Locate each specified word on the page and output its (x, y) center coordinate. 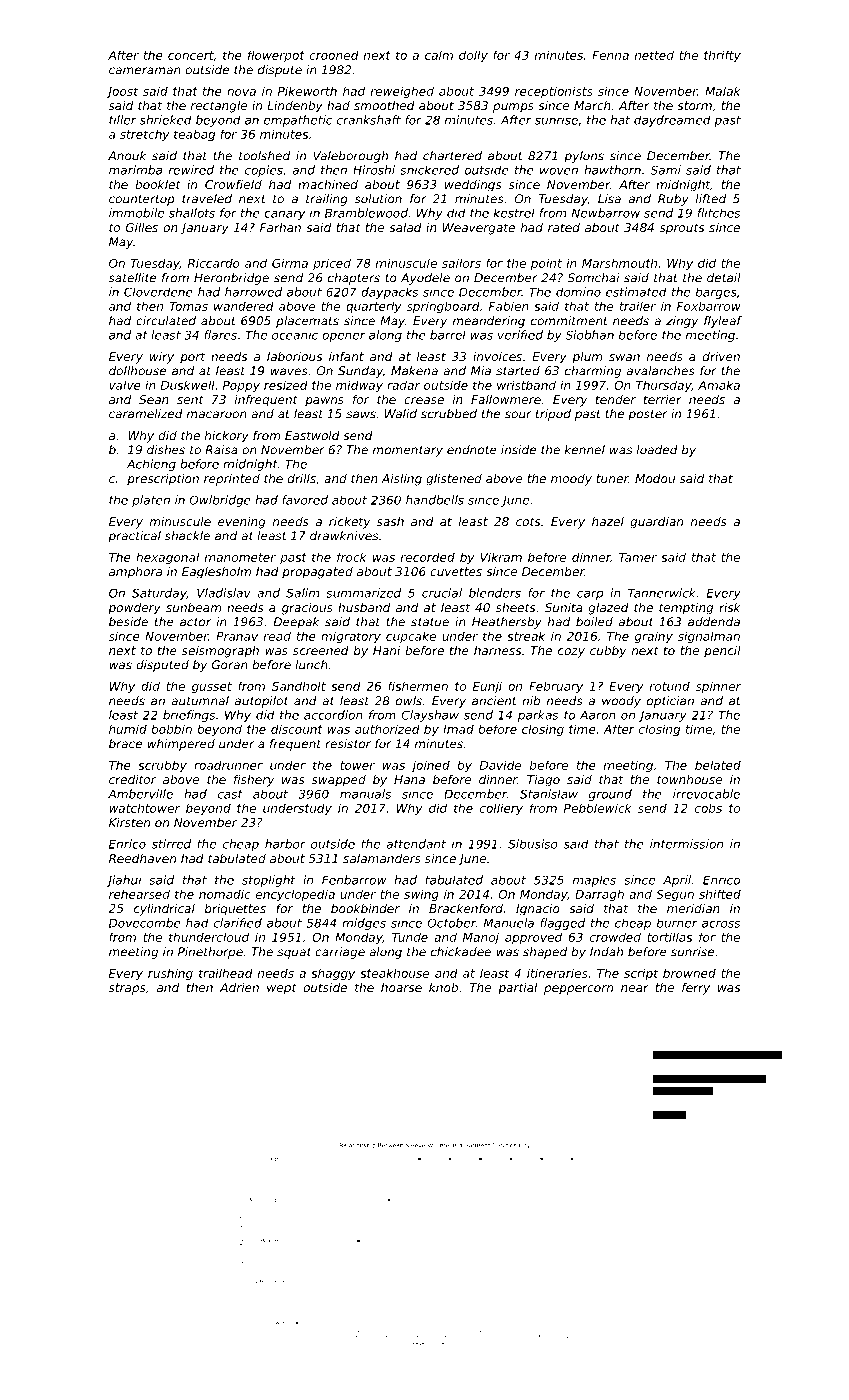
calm (439, 55)
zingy (682, 322)
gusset (212, 688)
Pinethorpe (210, 953)
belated (718, 765)
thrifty (722, 56)
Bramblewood (366, 213)
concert (191, 55)
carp (590, 595)
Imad (458, 729)
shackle (187, 536)
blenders (495, 593)
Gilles (142, 227)
